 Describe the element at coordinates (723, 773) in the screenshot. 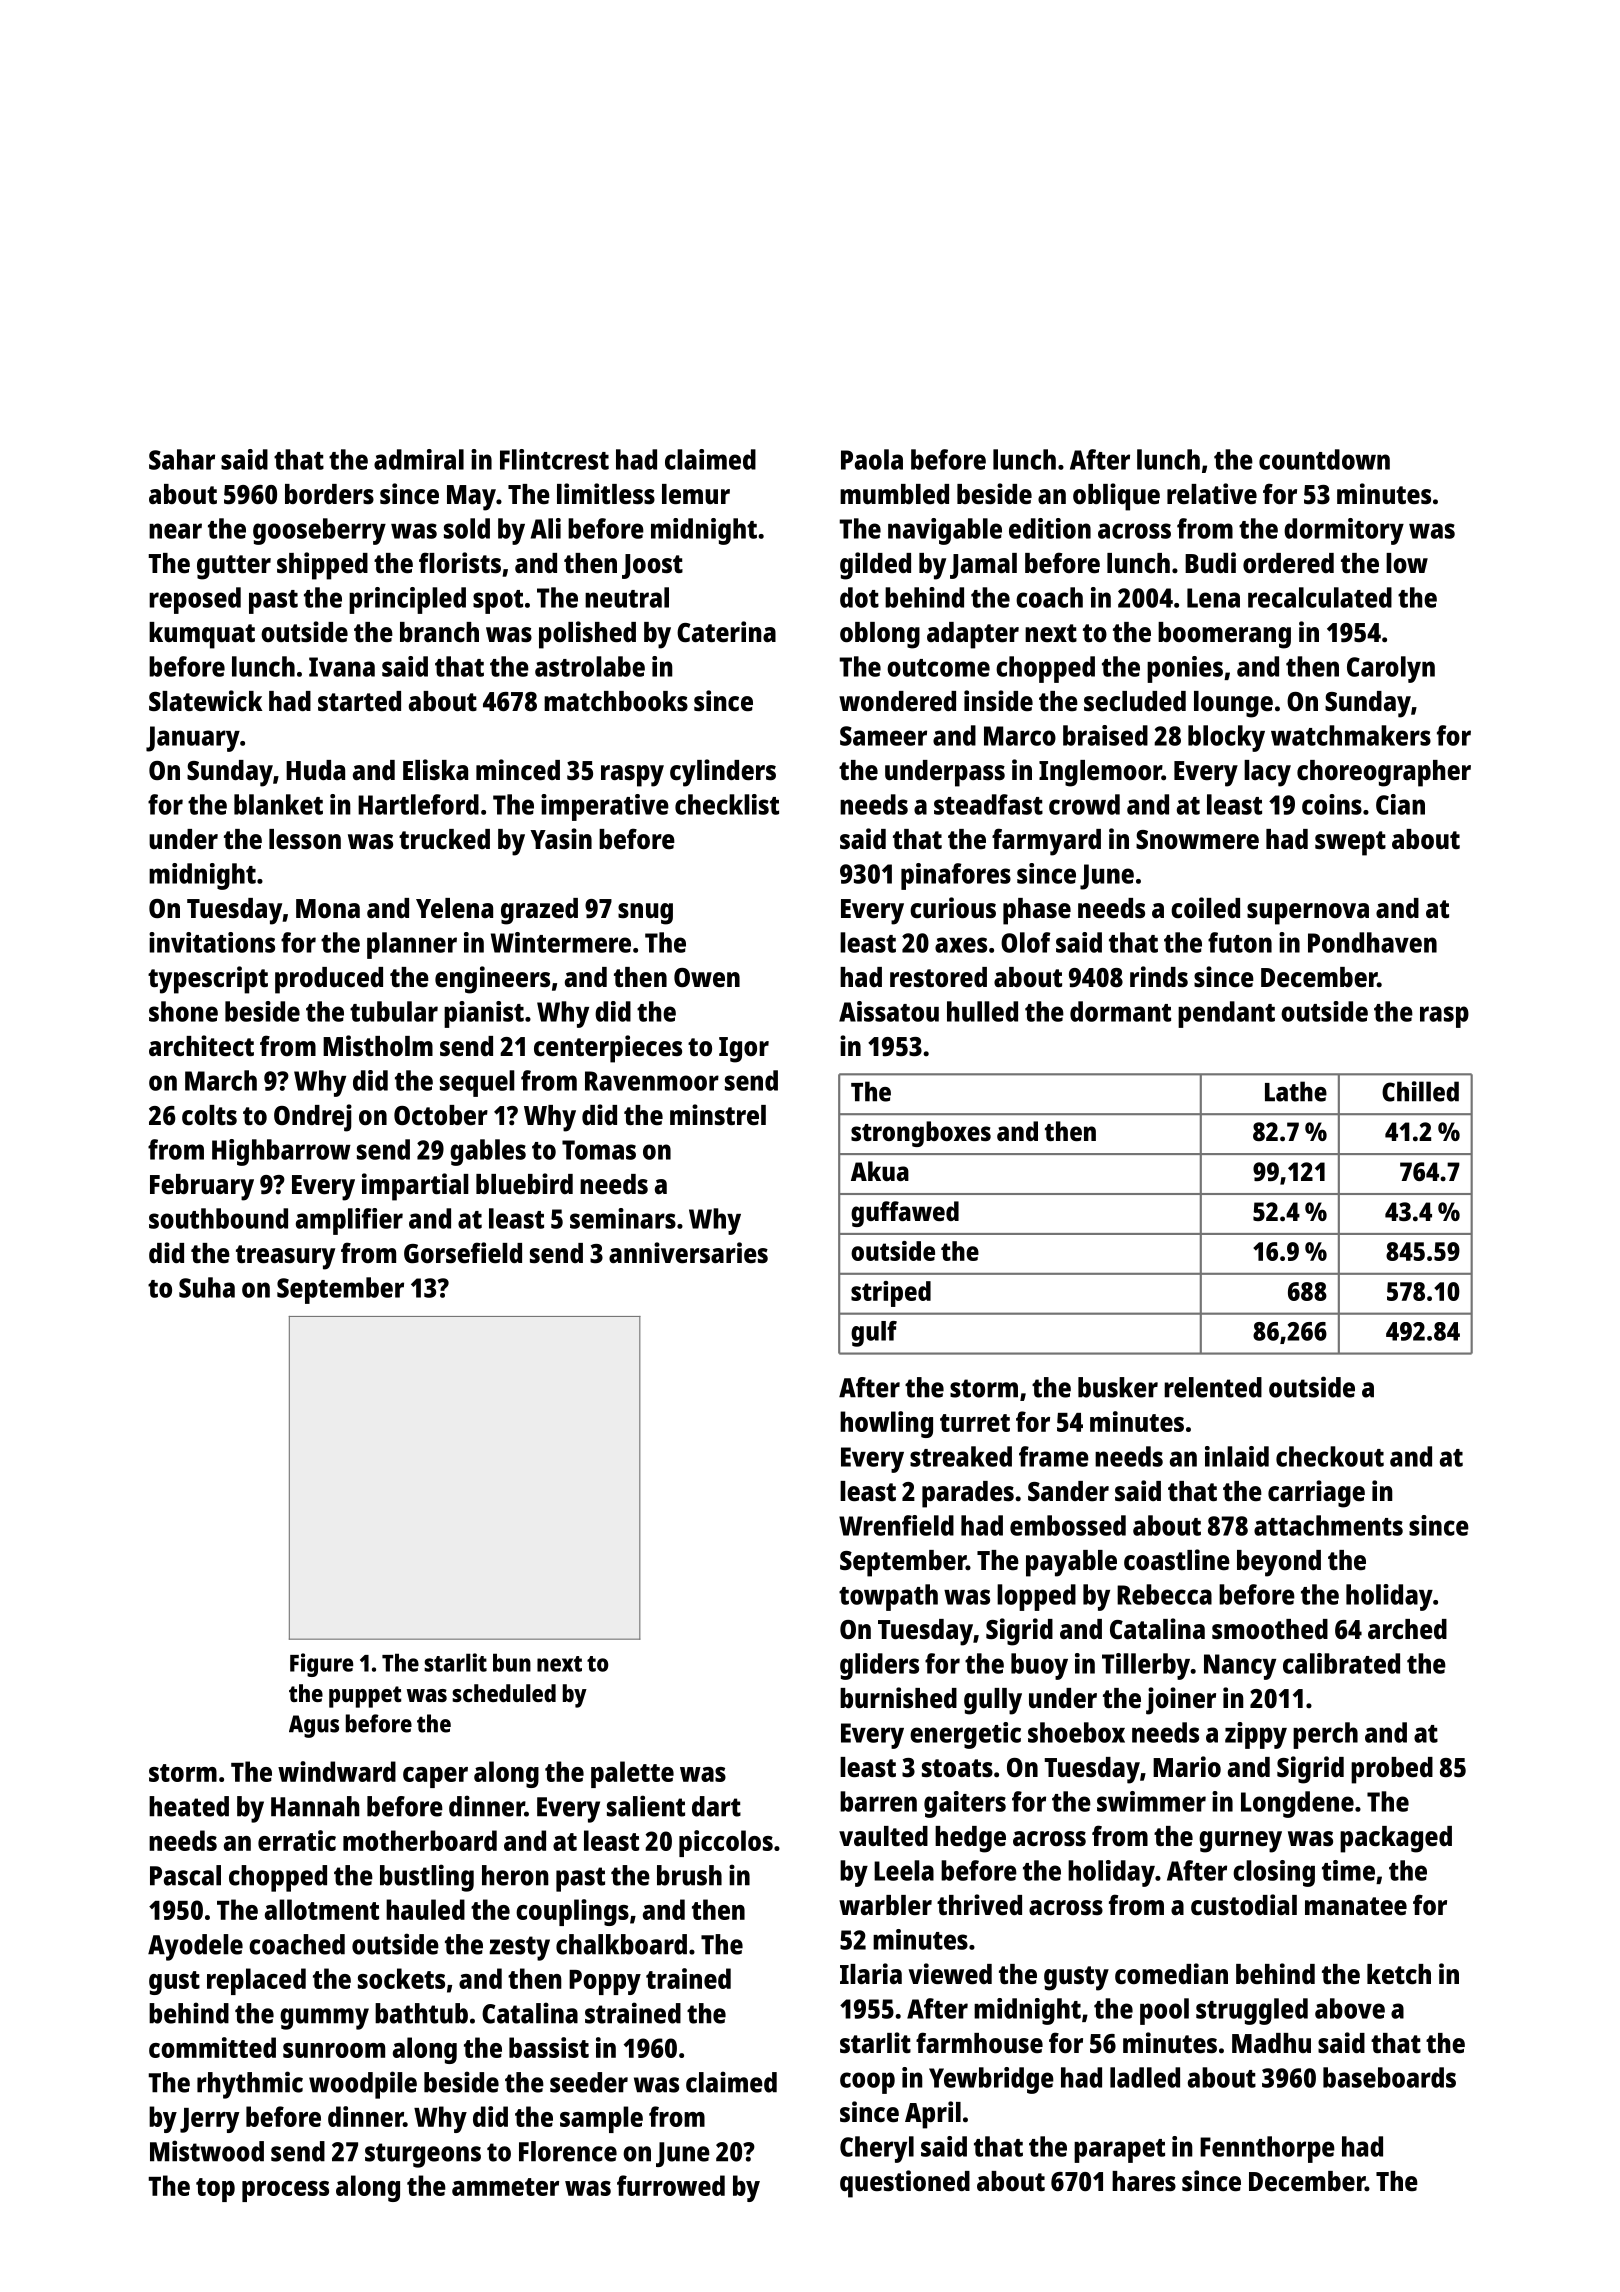

I see `cylinders` at that location.
